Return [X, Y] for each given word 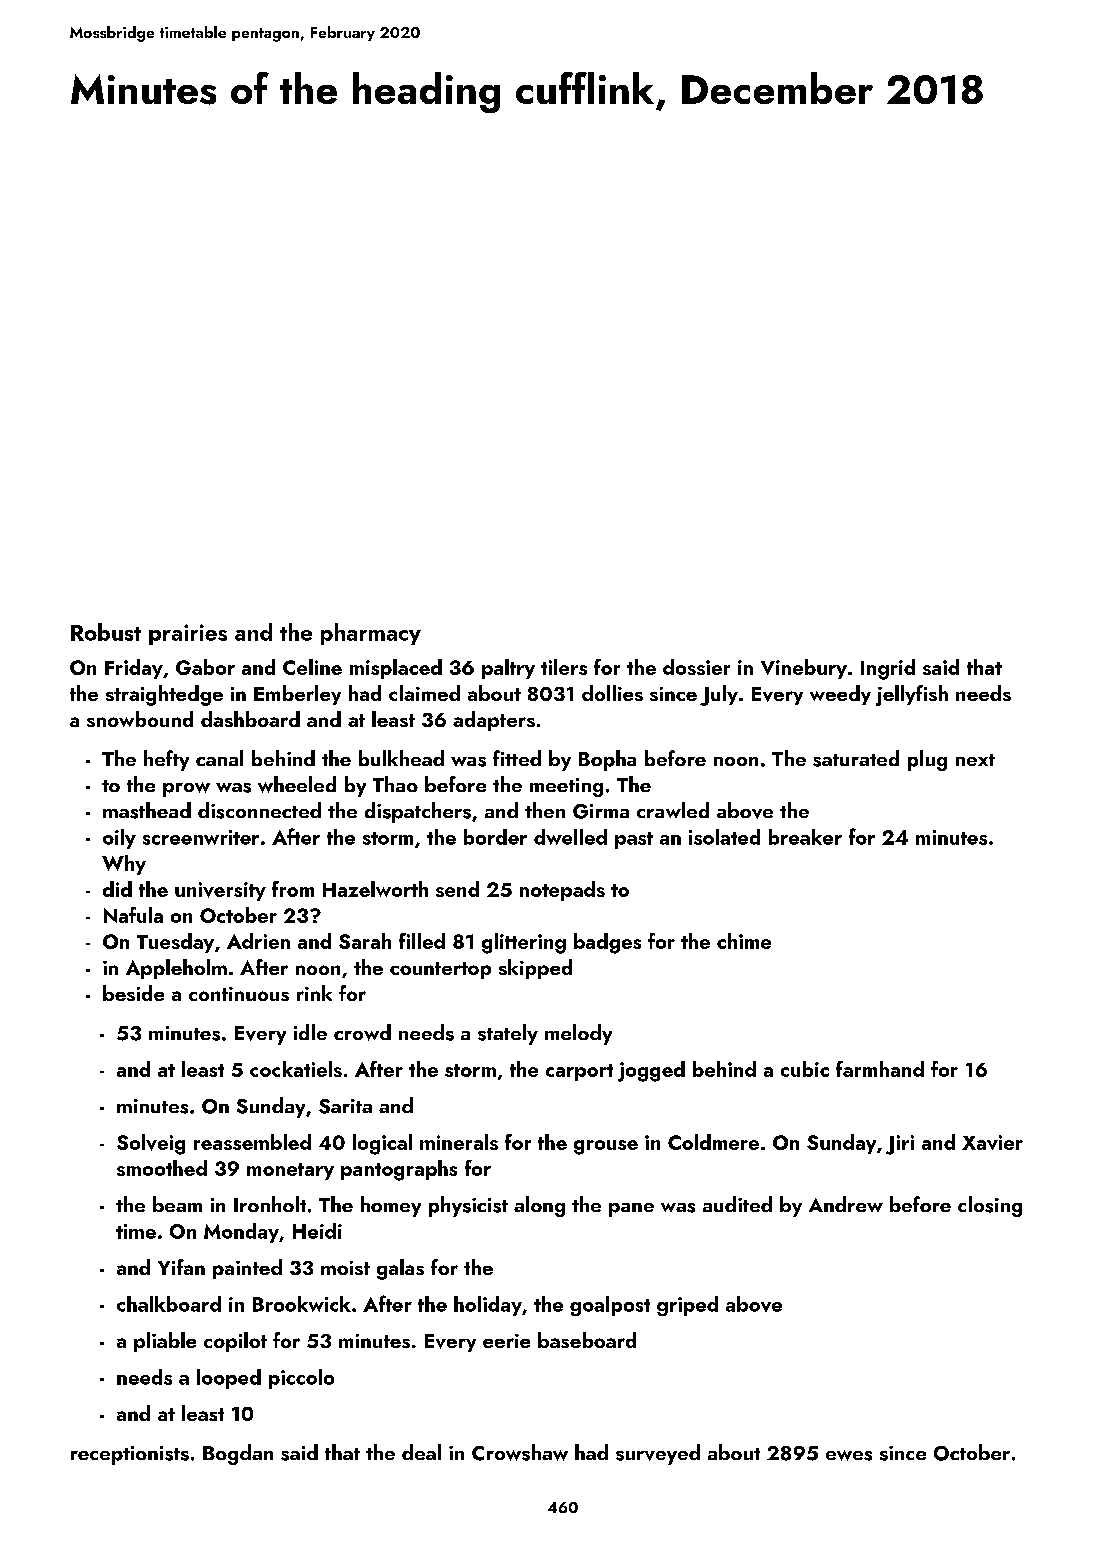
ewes [849, 1455]
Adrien [258, 941]
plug [927, 760]
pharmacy [371, 634]
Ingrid [888, 669]
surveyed [658, 1454]
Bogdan [238, 1454]
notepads [562, 891]
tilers [564, 667]
